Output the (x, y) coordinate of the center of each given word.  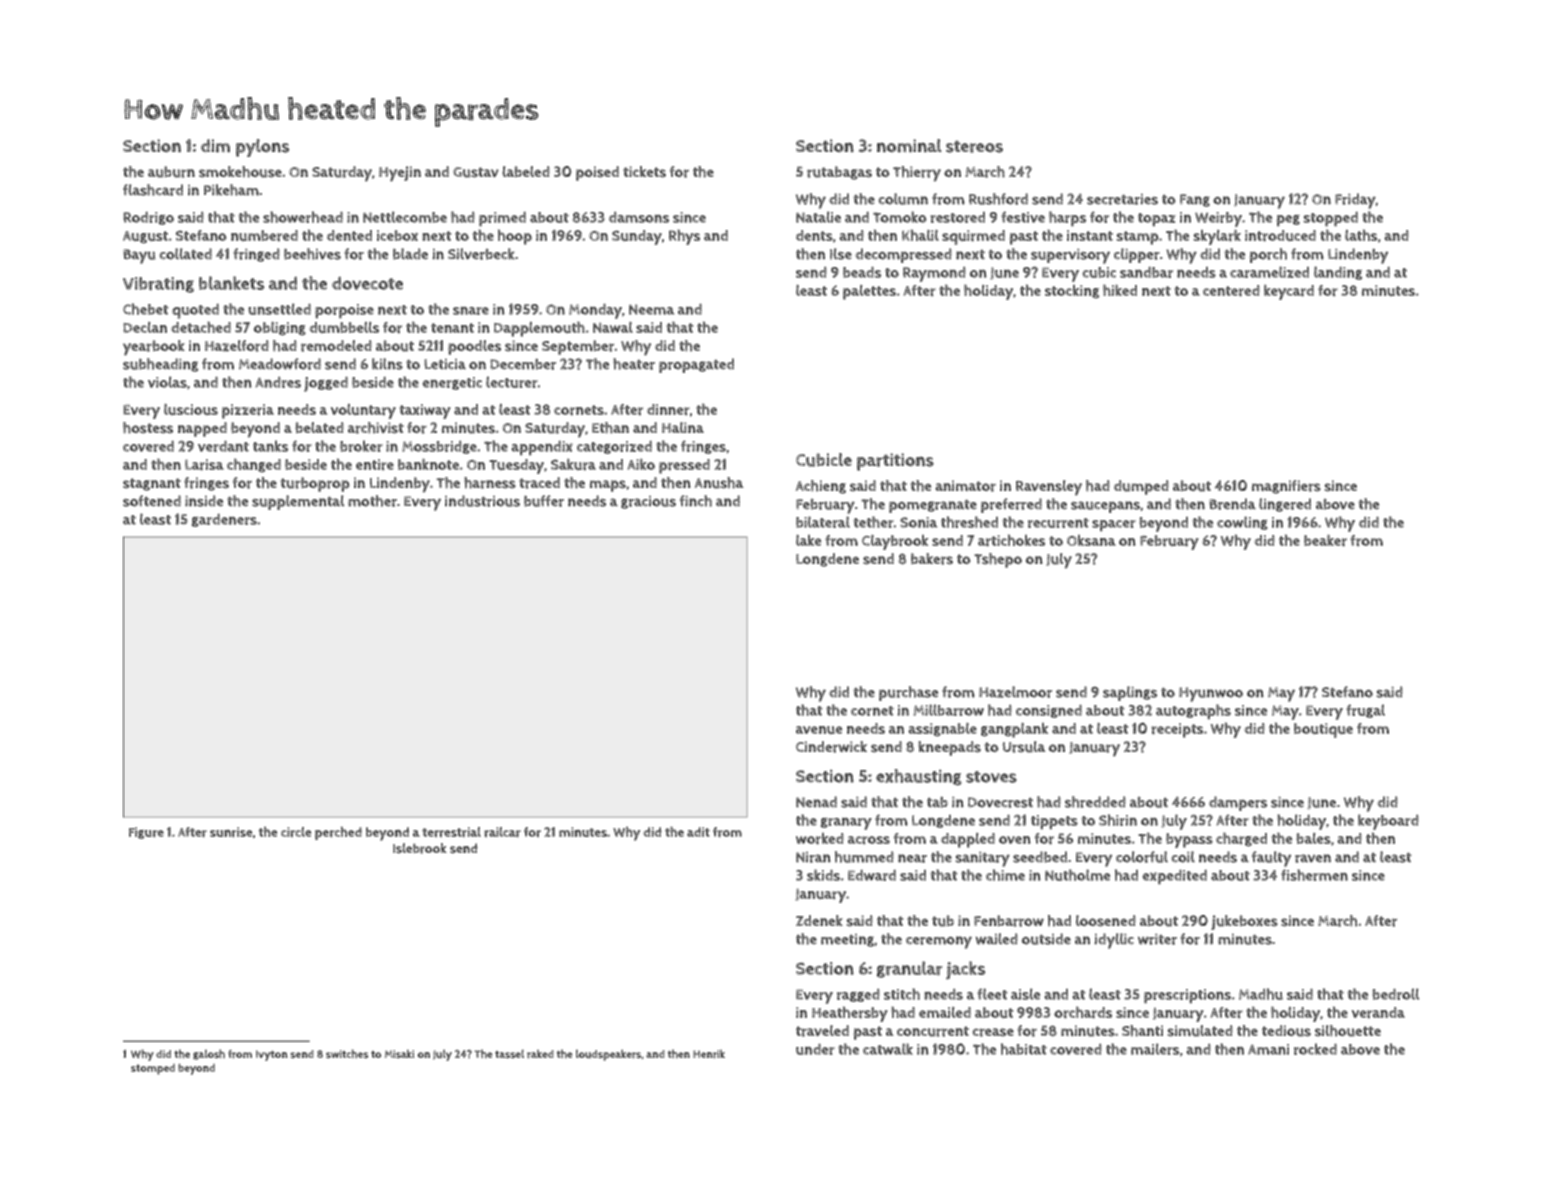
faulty (1271, 859)
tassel (509, 1054)
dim (215, 146)
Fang (1195, 200)
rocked (1315, 1049)
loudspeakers (609, 1055)
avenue (819, 730)
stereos (974, 146)
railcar (502, 832)
